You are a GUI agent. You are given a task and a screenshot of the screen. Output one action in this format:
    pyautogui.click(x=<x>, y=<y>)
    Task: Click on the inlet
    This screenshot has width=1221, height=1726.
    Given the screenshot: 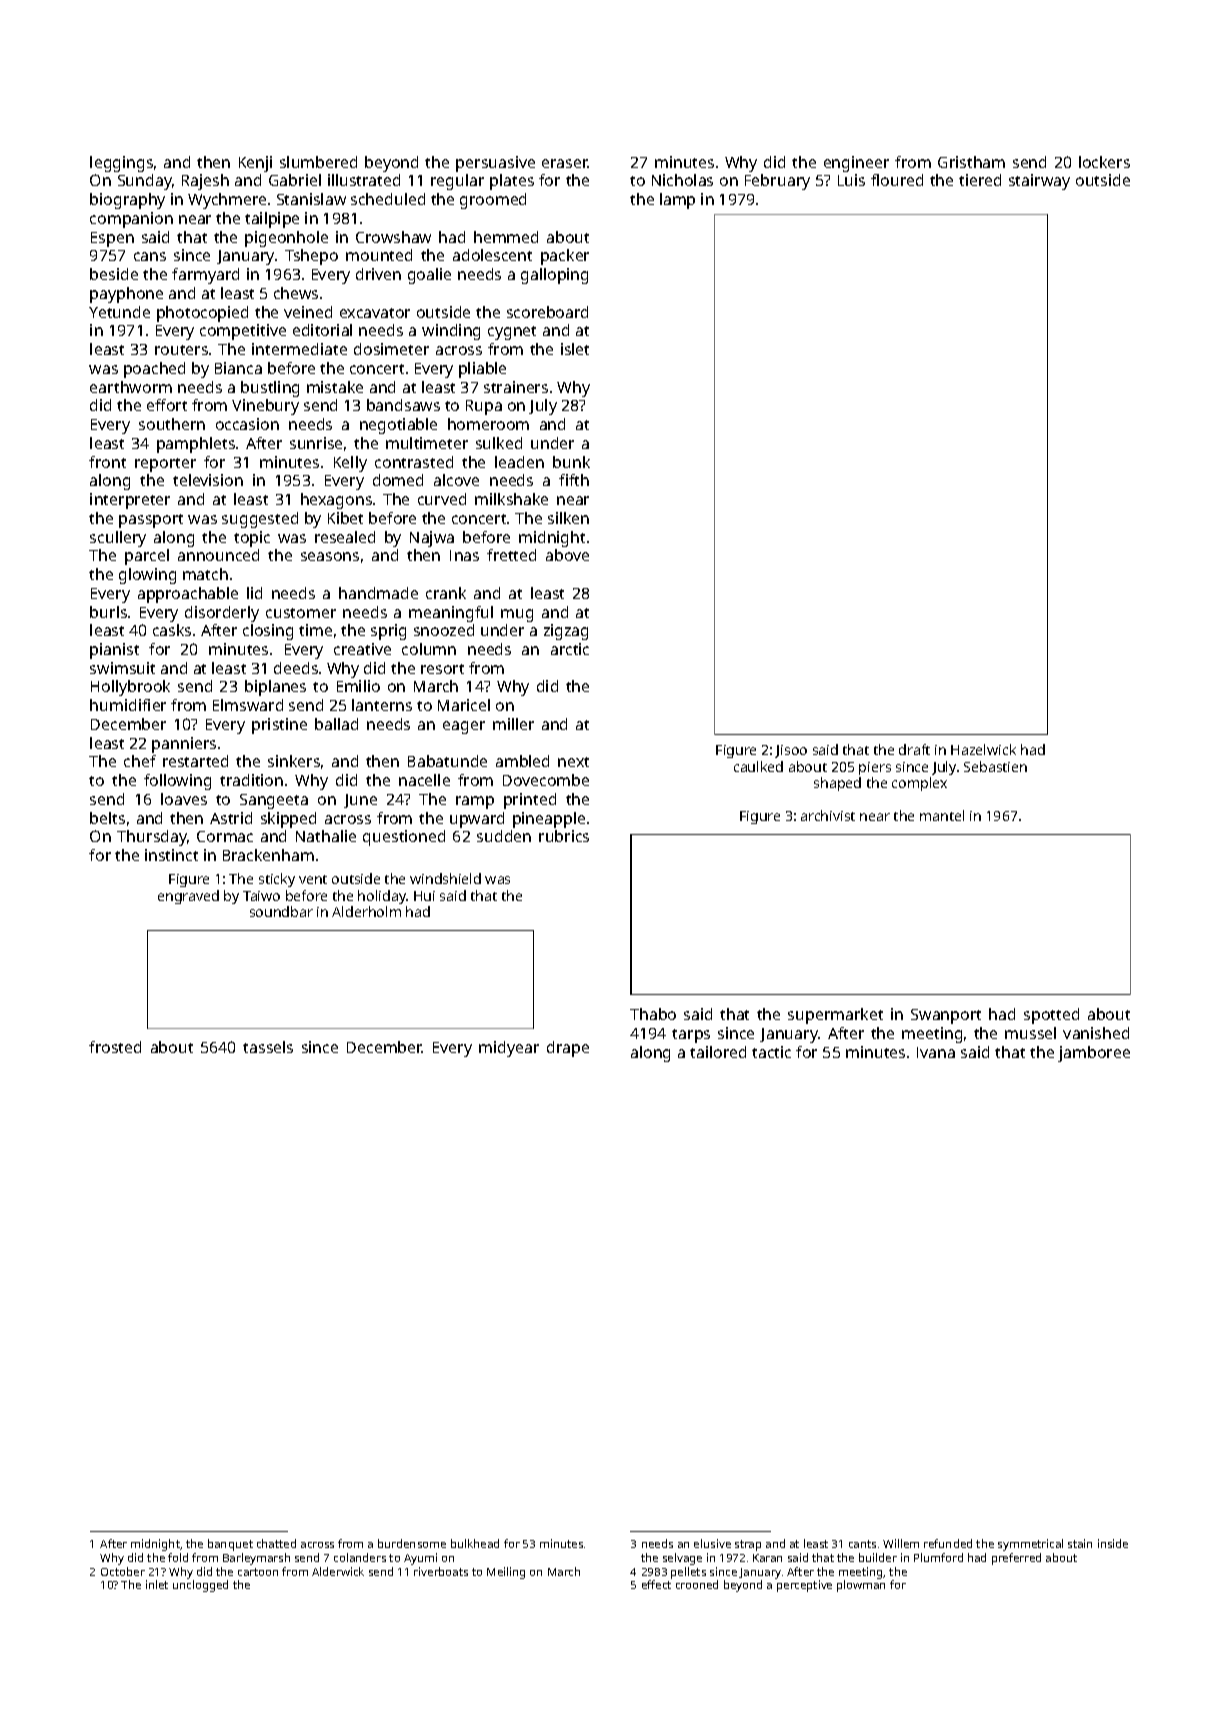 What is the action you would take?
    pyautogui.click(x=157, y=1584)
